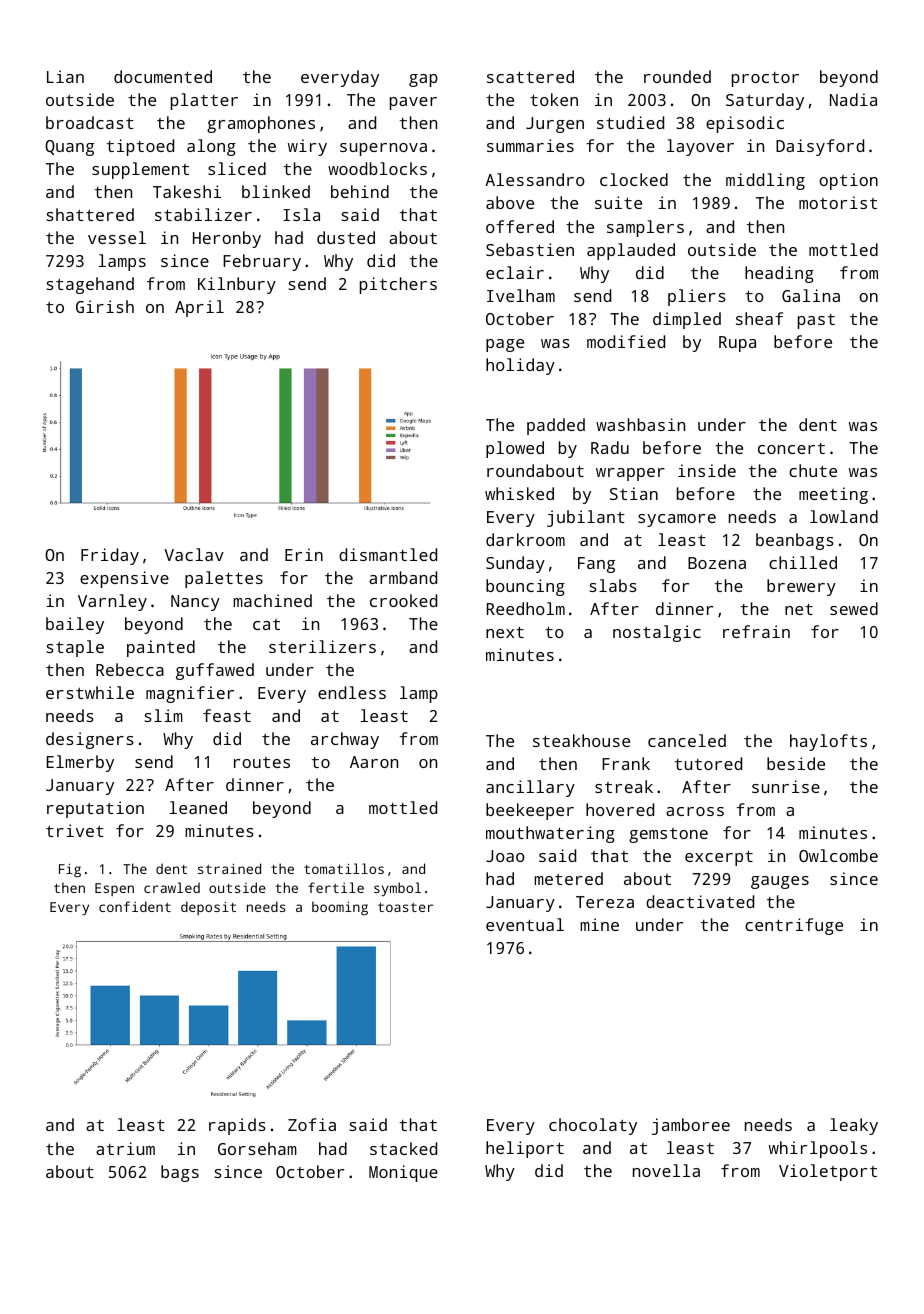  Describe the element at coordinates (525, 539) in the screenshot. I see `darkroom` at that location.
